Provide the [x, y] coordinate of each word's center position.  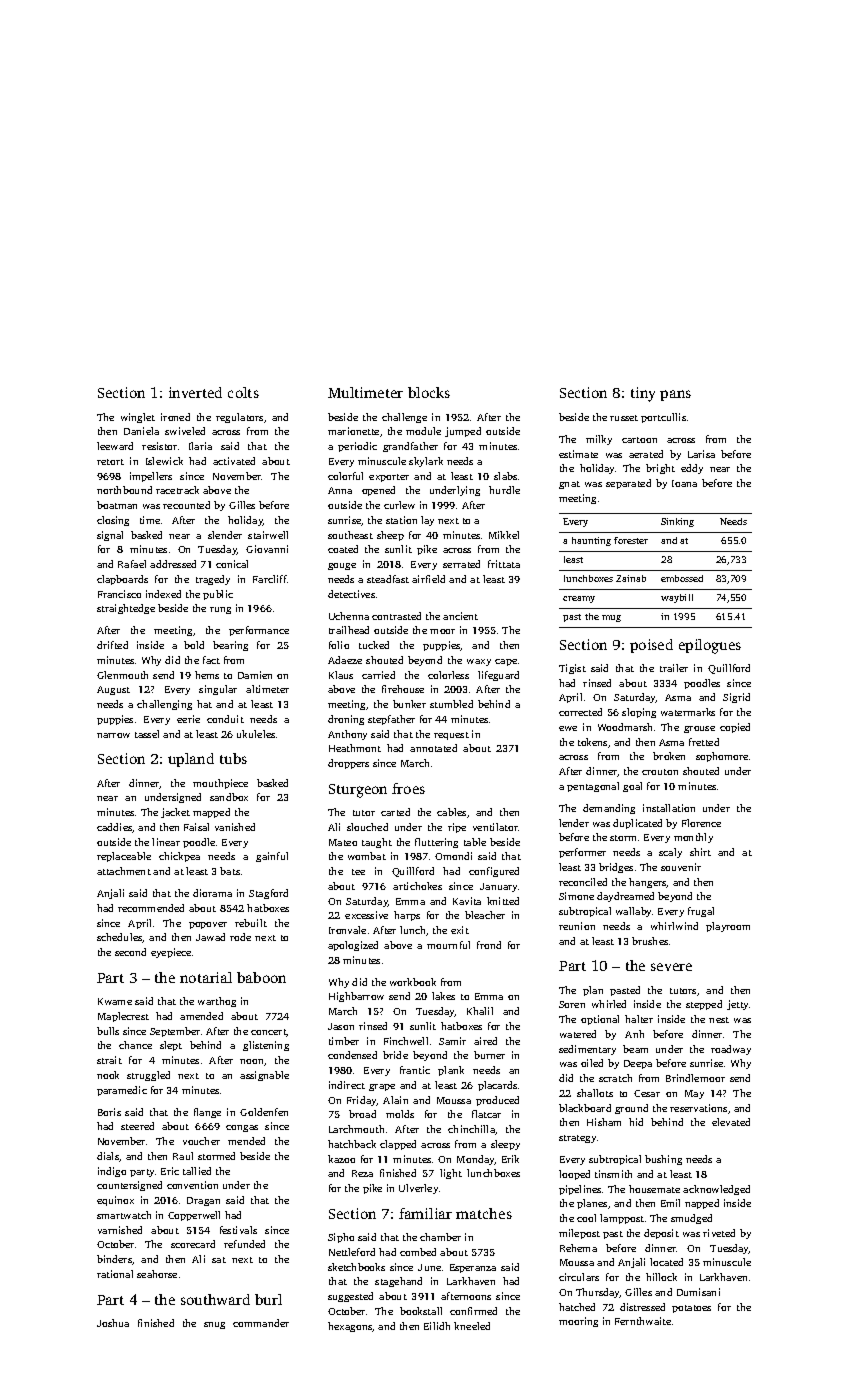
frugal [701, 912]
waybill [677, 598]
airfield [428, 579]
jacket [175, 813]
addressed [173, 564]
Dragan [203, 1201]
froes [408, 788]
